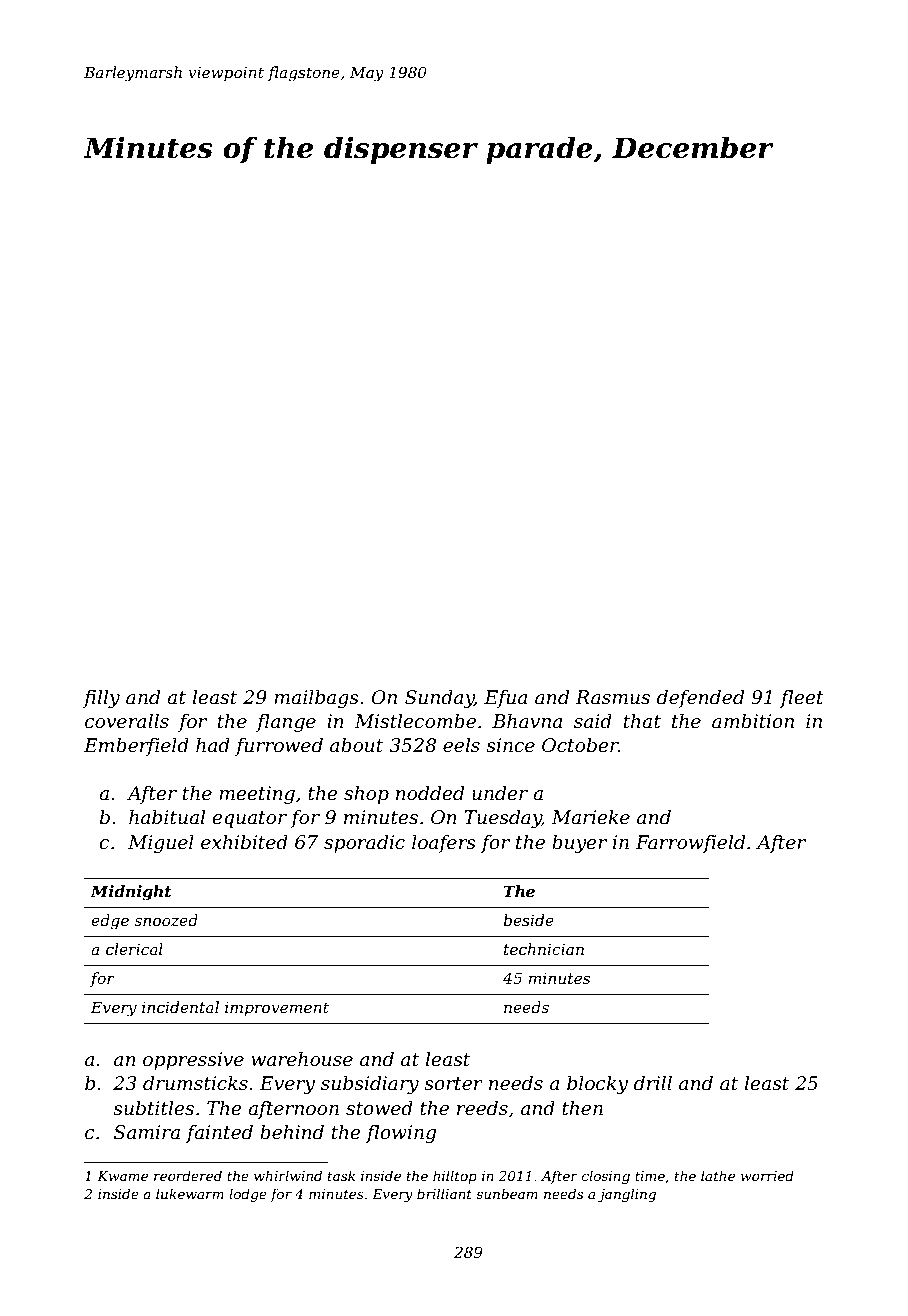 This screenshot has height=1316, width=908. Describe the element at coordinates (193, 1061) in the screenshot. I see `oppressive` at that location.
